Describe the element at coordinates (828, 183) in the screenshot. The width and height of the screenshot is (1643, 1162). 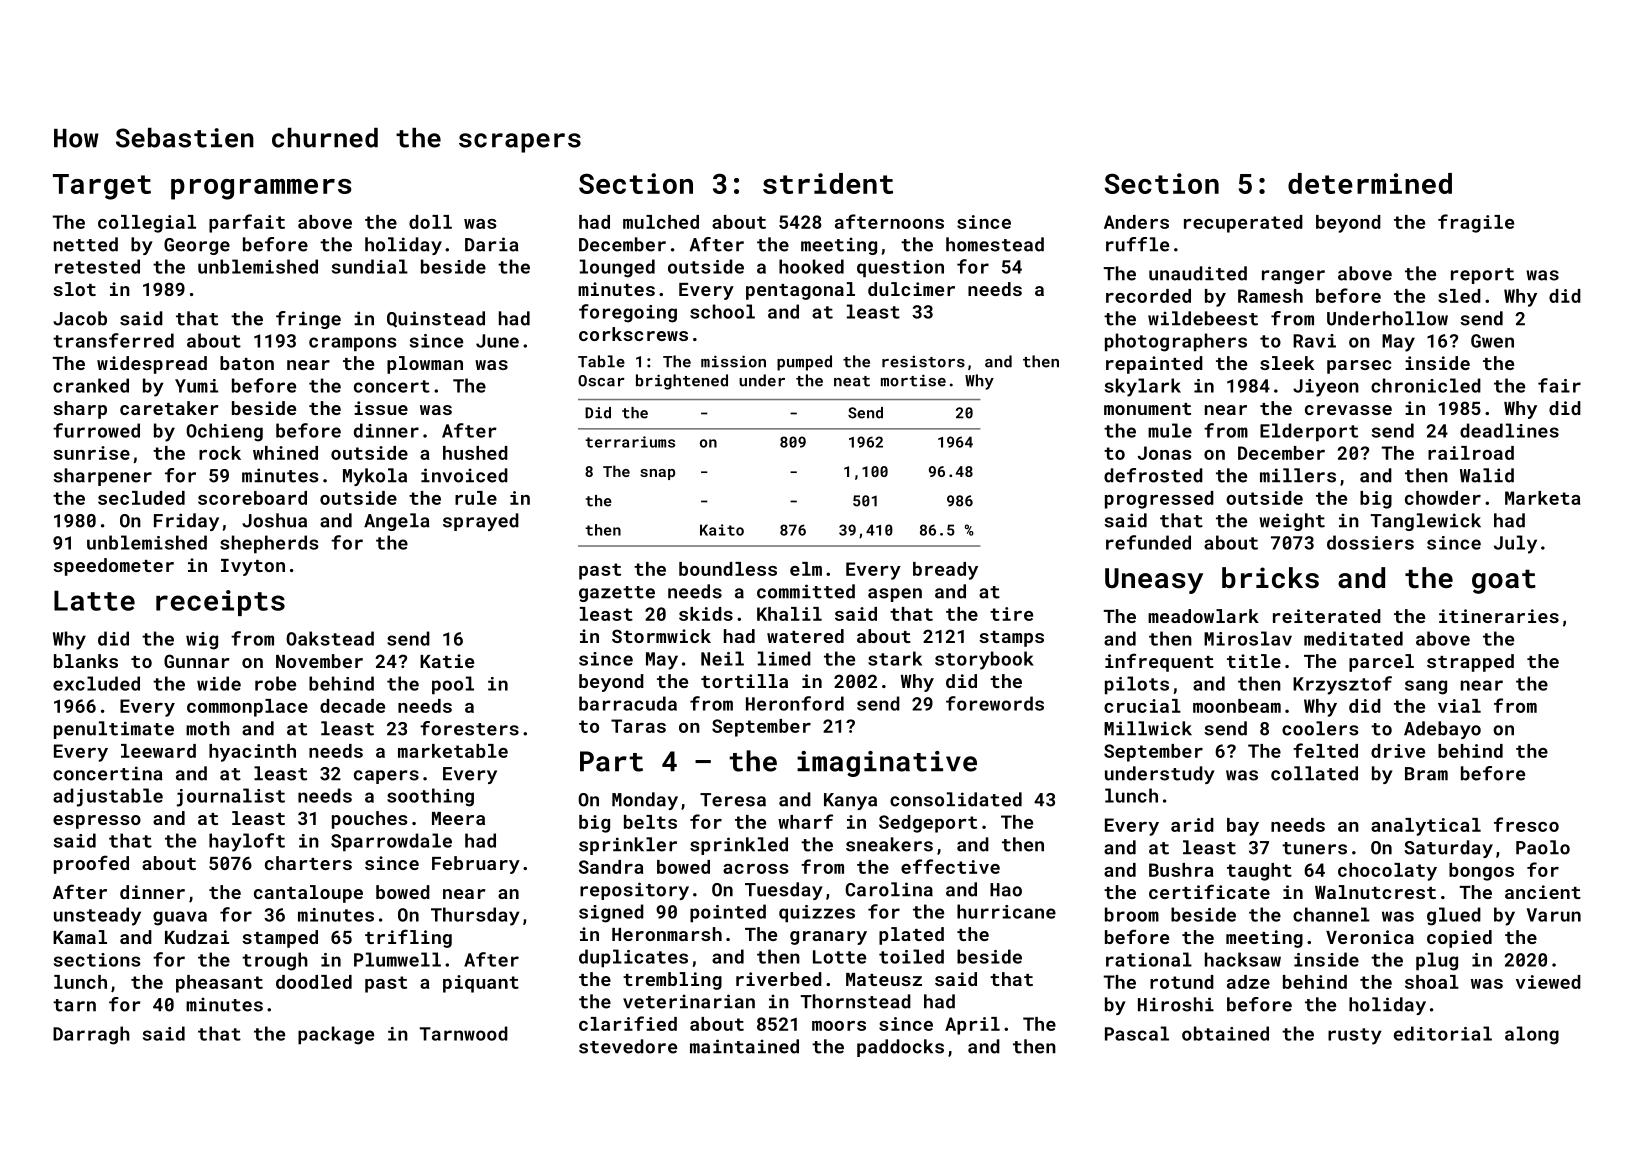
I see `strident` at that location.
